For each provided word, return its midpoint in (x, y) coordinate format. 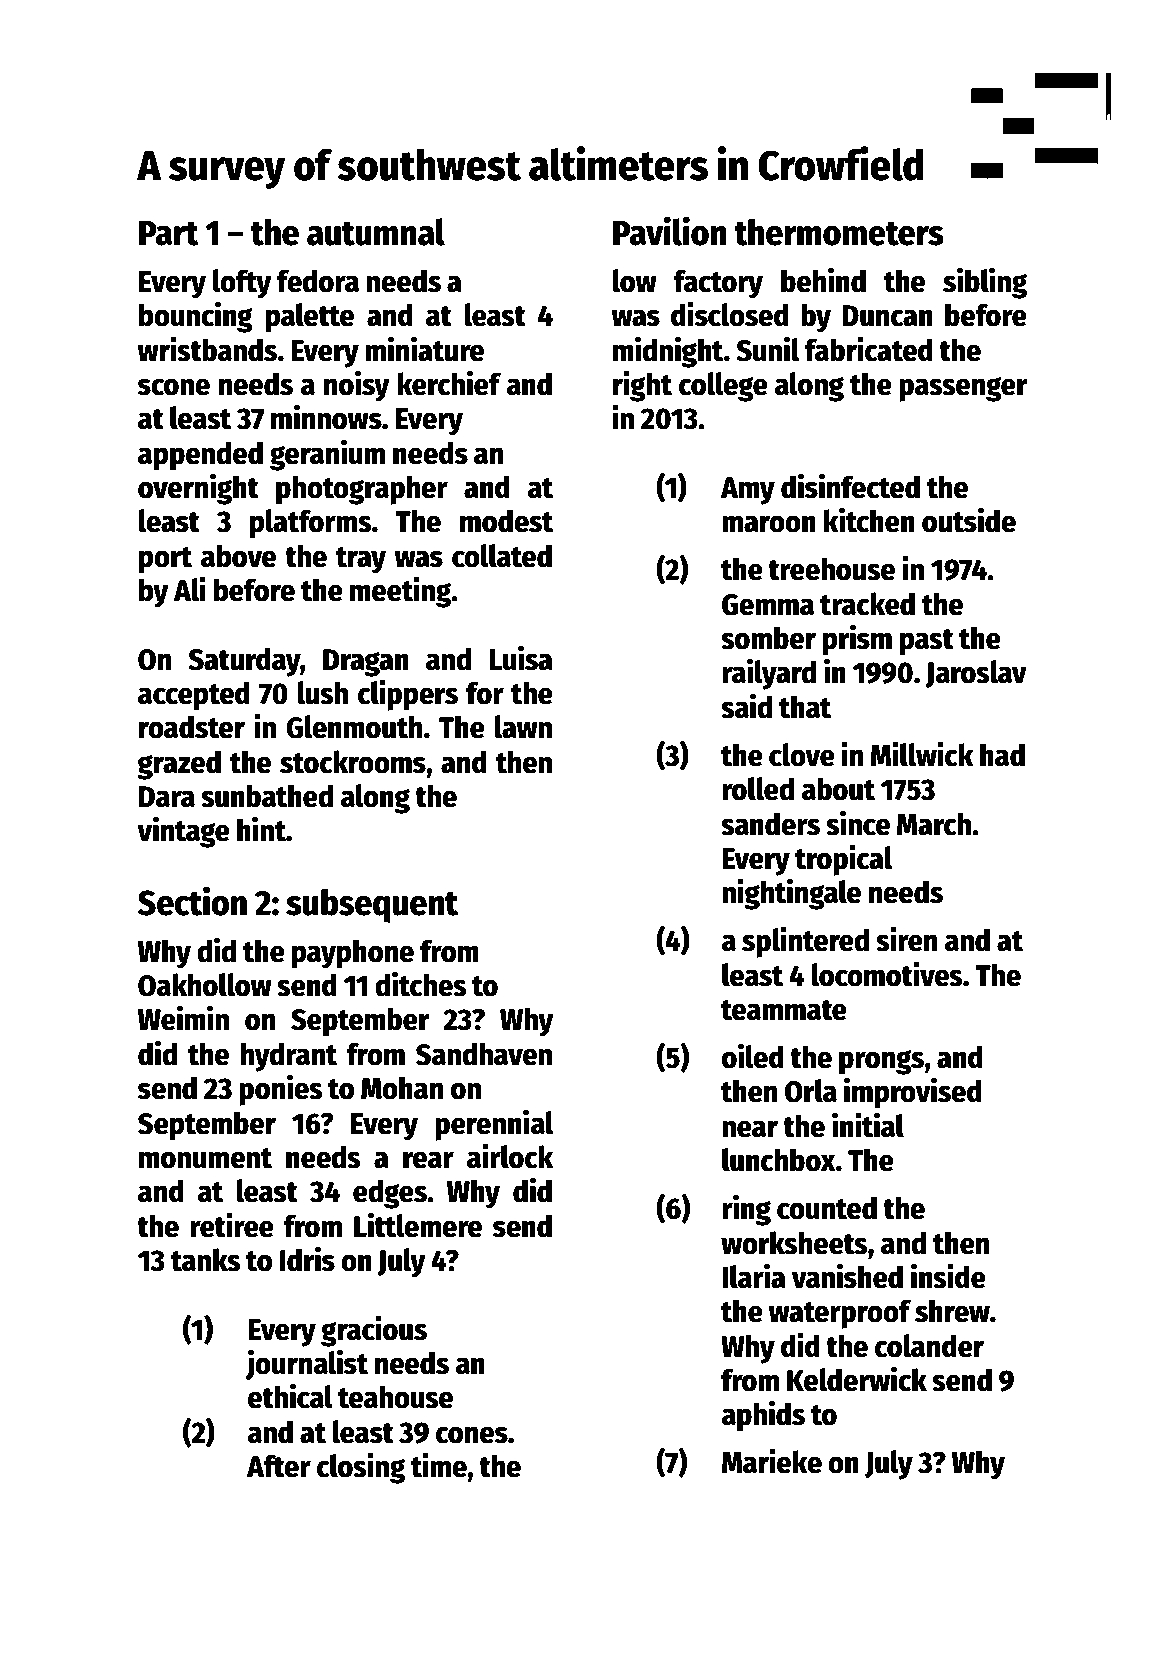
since (858, 823)
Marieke (772, 1461)
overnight (198, 489)
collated (502, 556)
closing (361, 1468)
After (279, 1466)
